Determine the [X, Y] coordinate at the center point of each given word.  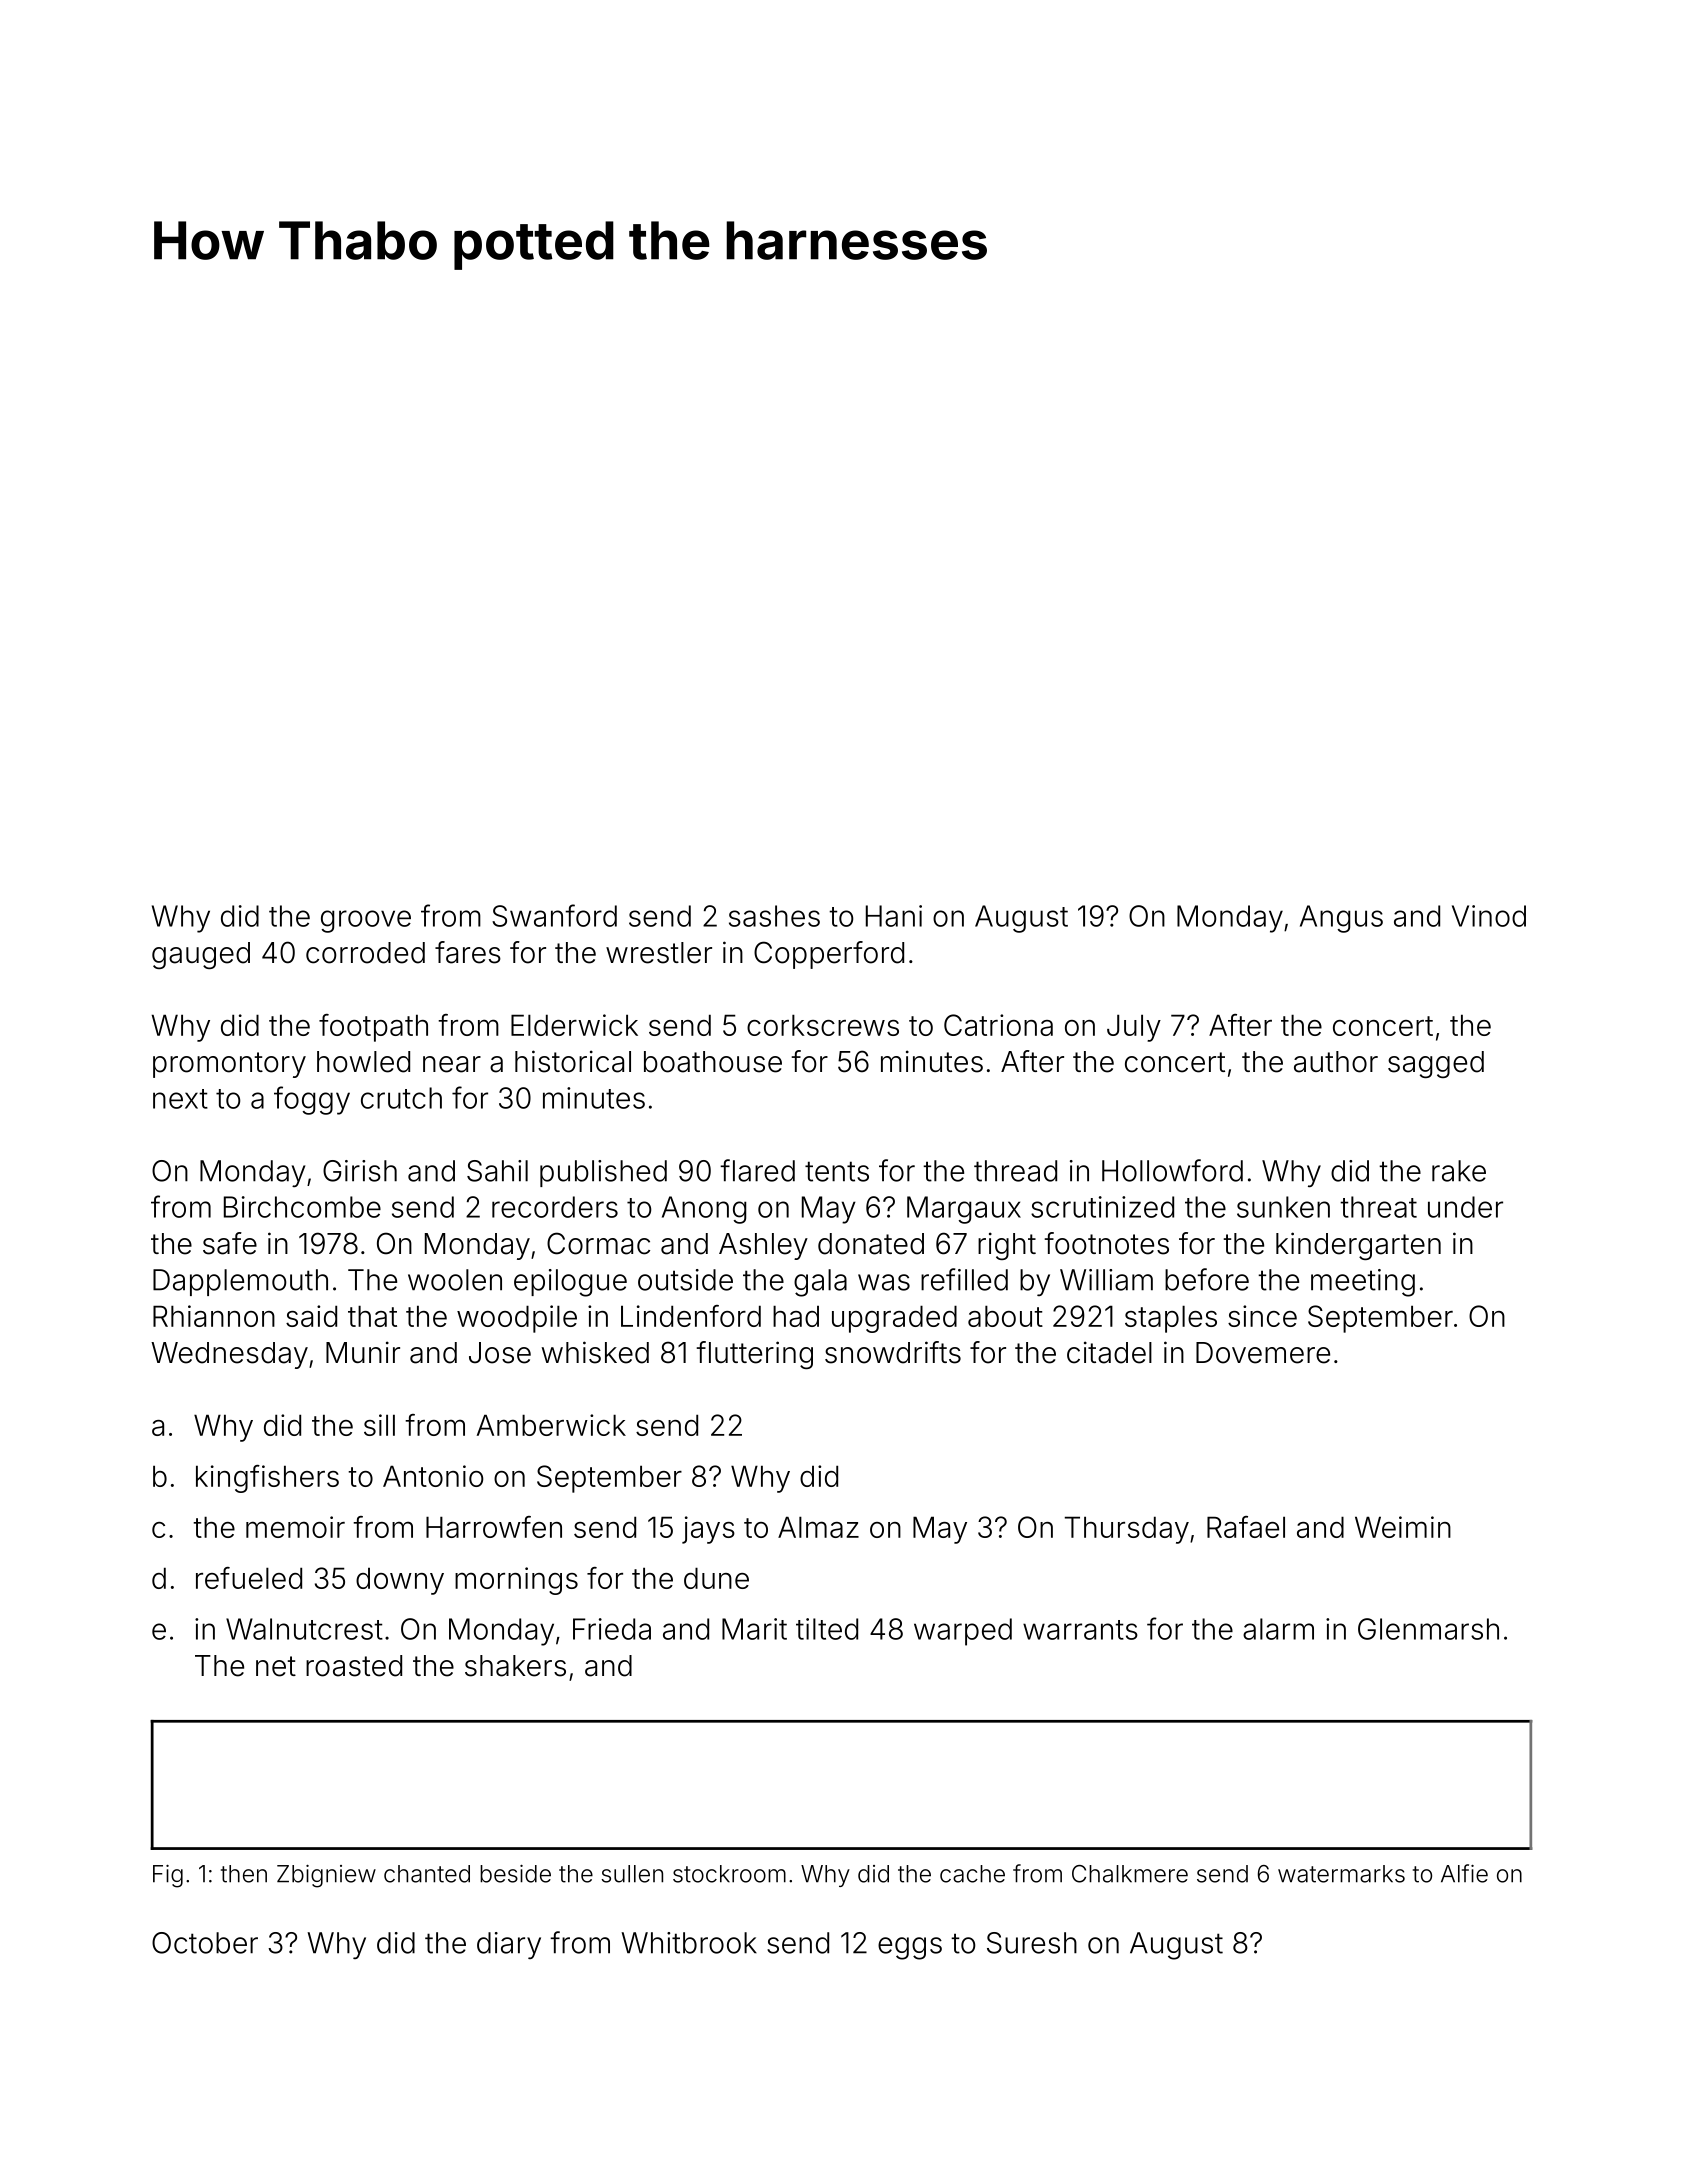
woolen [455, 1280]
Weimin [1403, 1527]
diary [509, 1945]
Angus [1341, 919]
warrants [1080, 1630]
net [276, 1666]
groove [366, 921]
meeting [1363, 1283]
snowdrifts [893, 1352]
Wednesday [229, 1355]
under [1465, 1207]
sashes [774, 916]
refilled [964, 1279]
